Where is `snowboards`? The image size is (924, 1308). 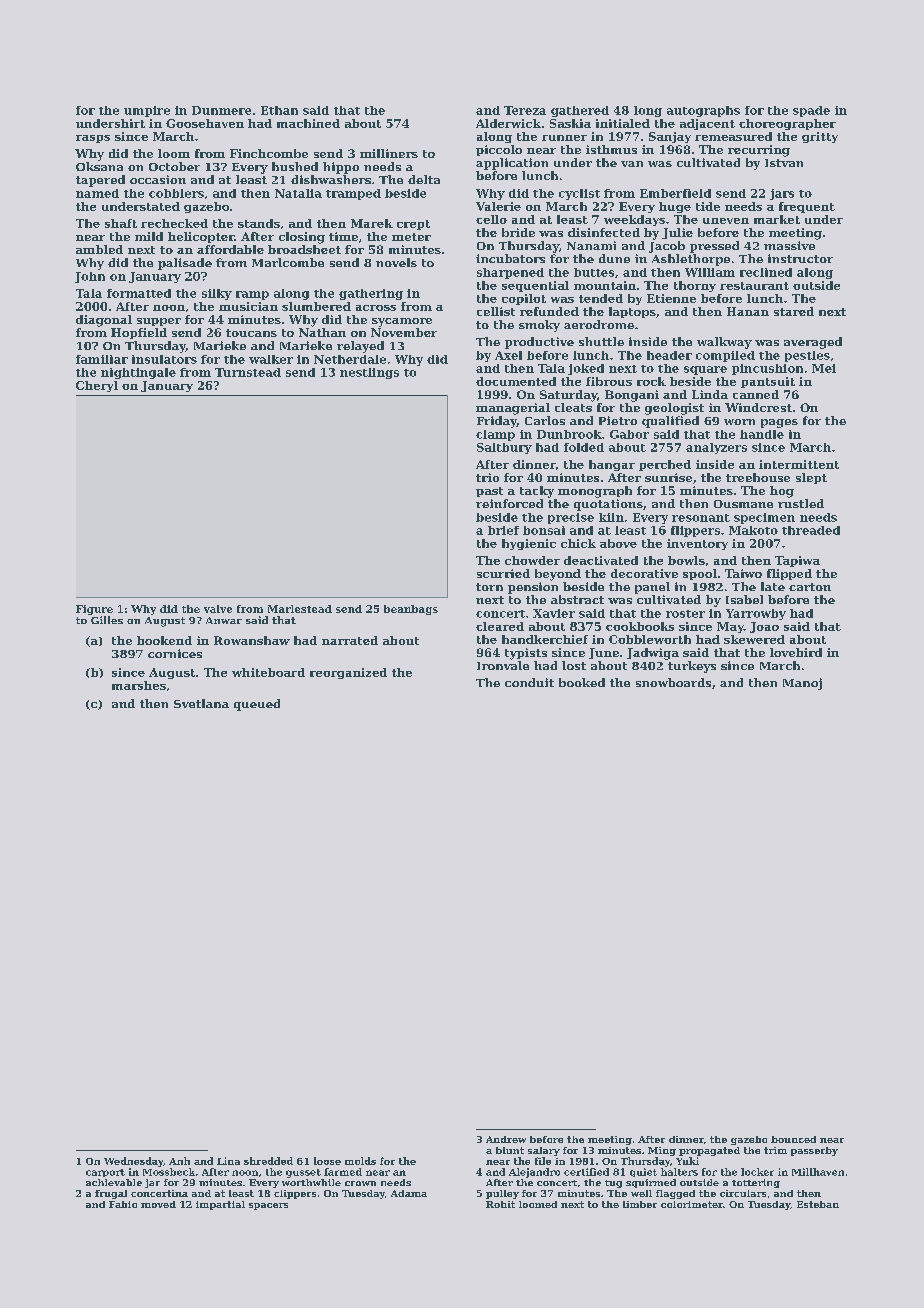 snowboards is located at coordinates (673, 682).
